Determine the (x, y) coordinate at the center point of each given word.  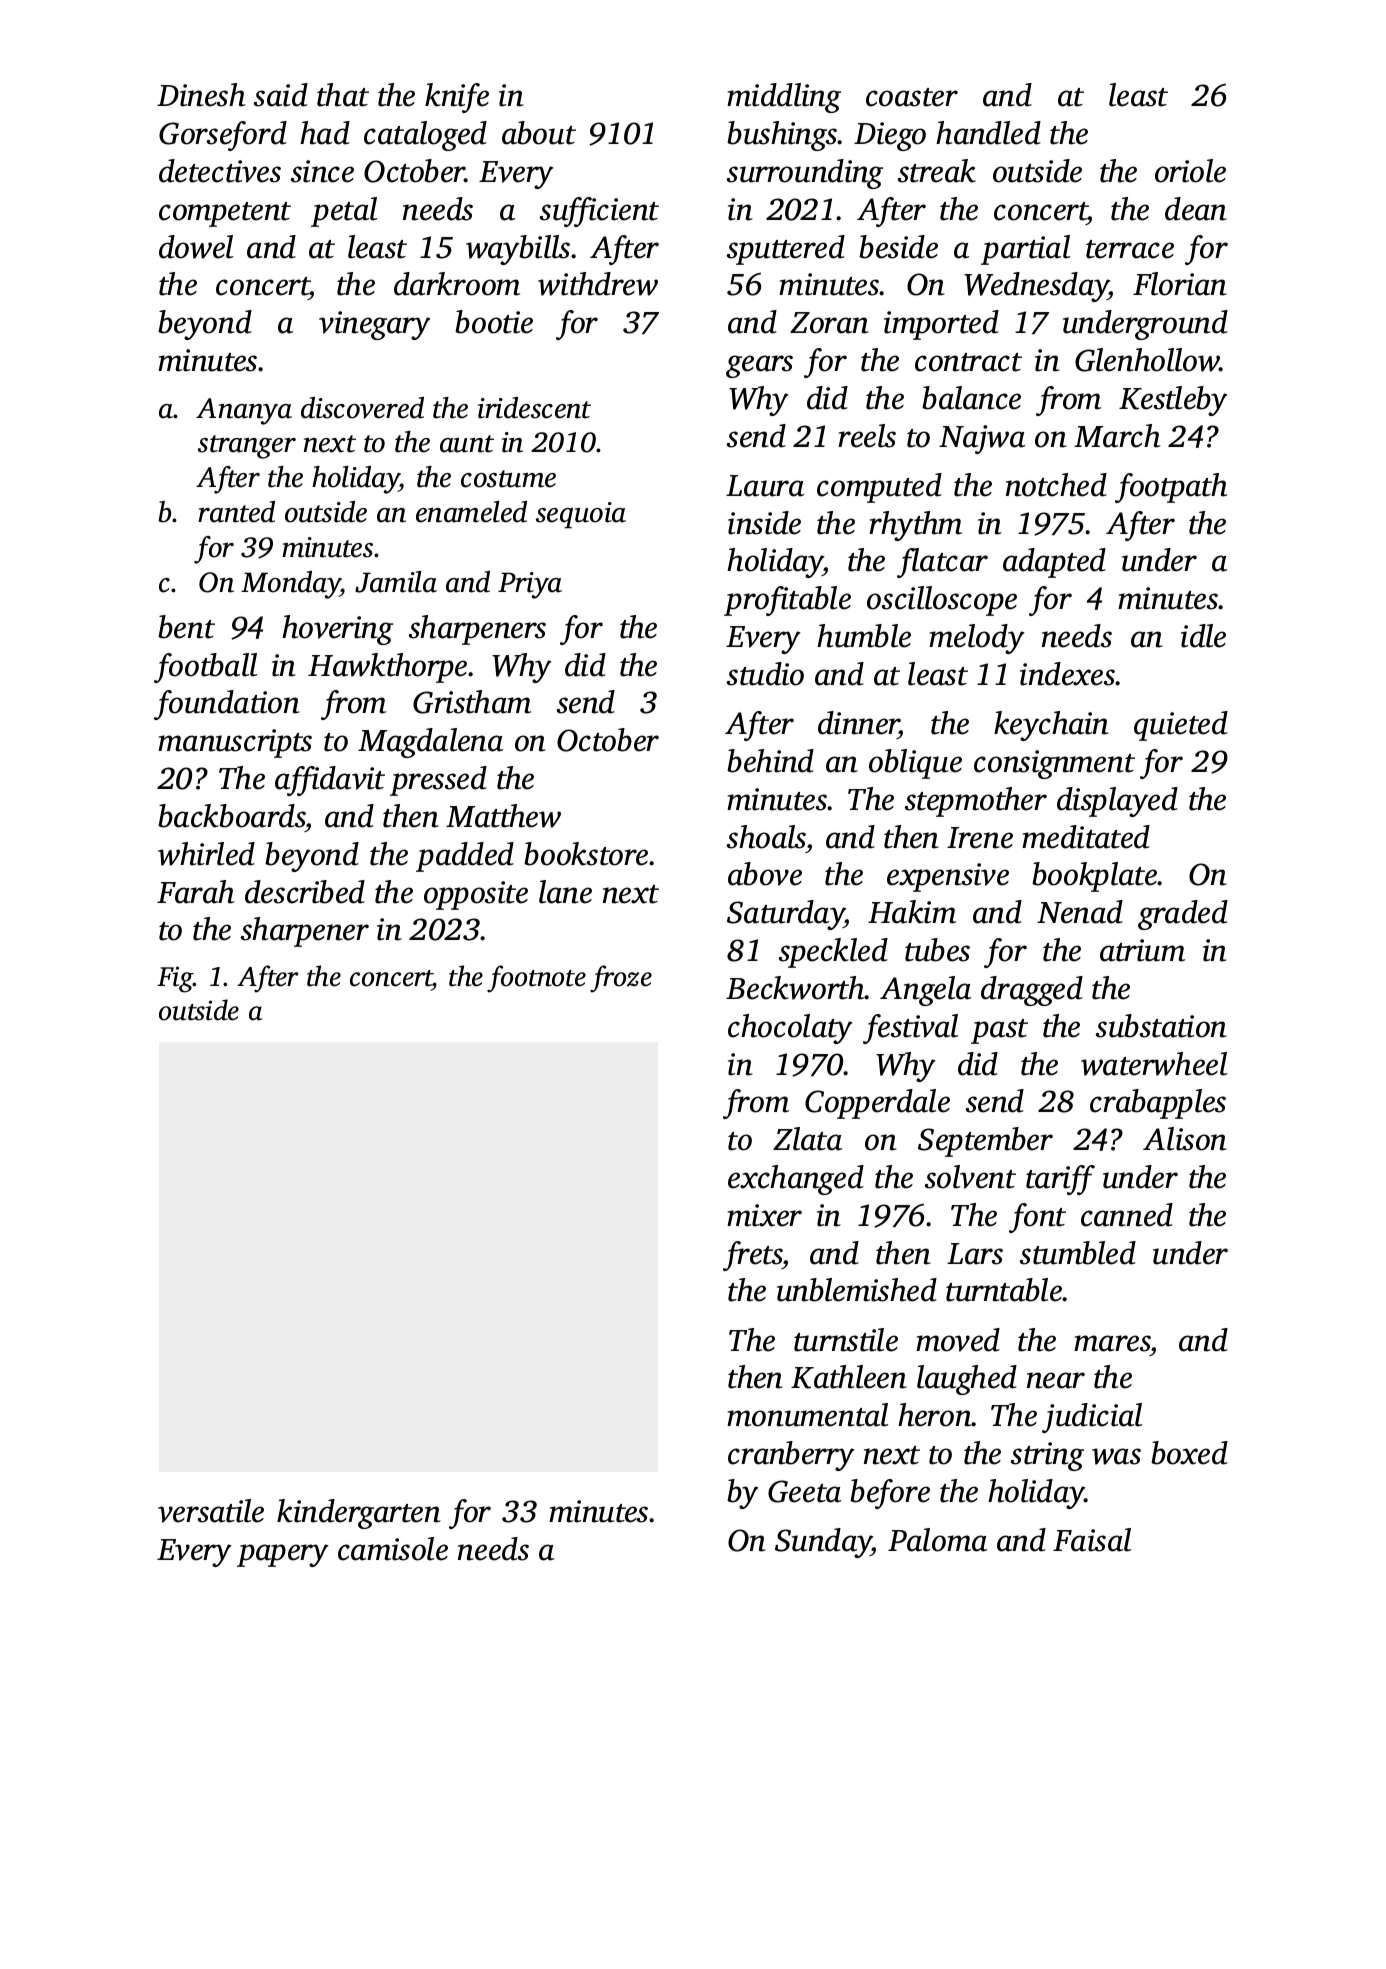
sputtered (786, 250)
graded (1183, 915)
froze (621, 979)
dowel (196, 247)
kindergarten (359, 1514)
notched (1056, 485)
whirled (206, 854)
